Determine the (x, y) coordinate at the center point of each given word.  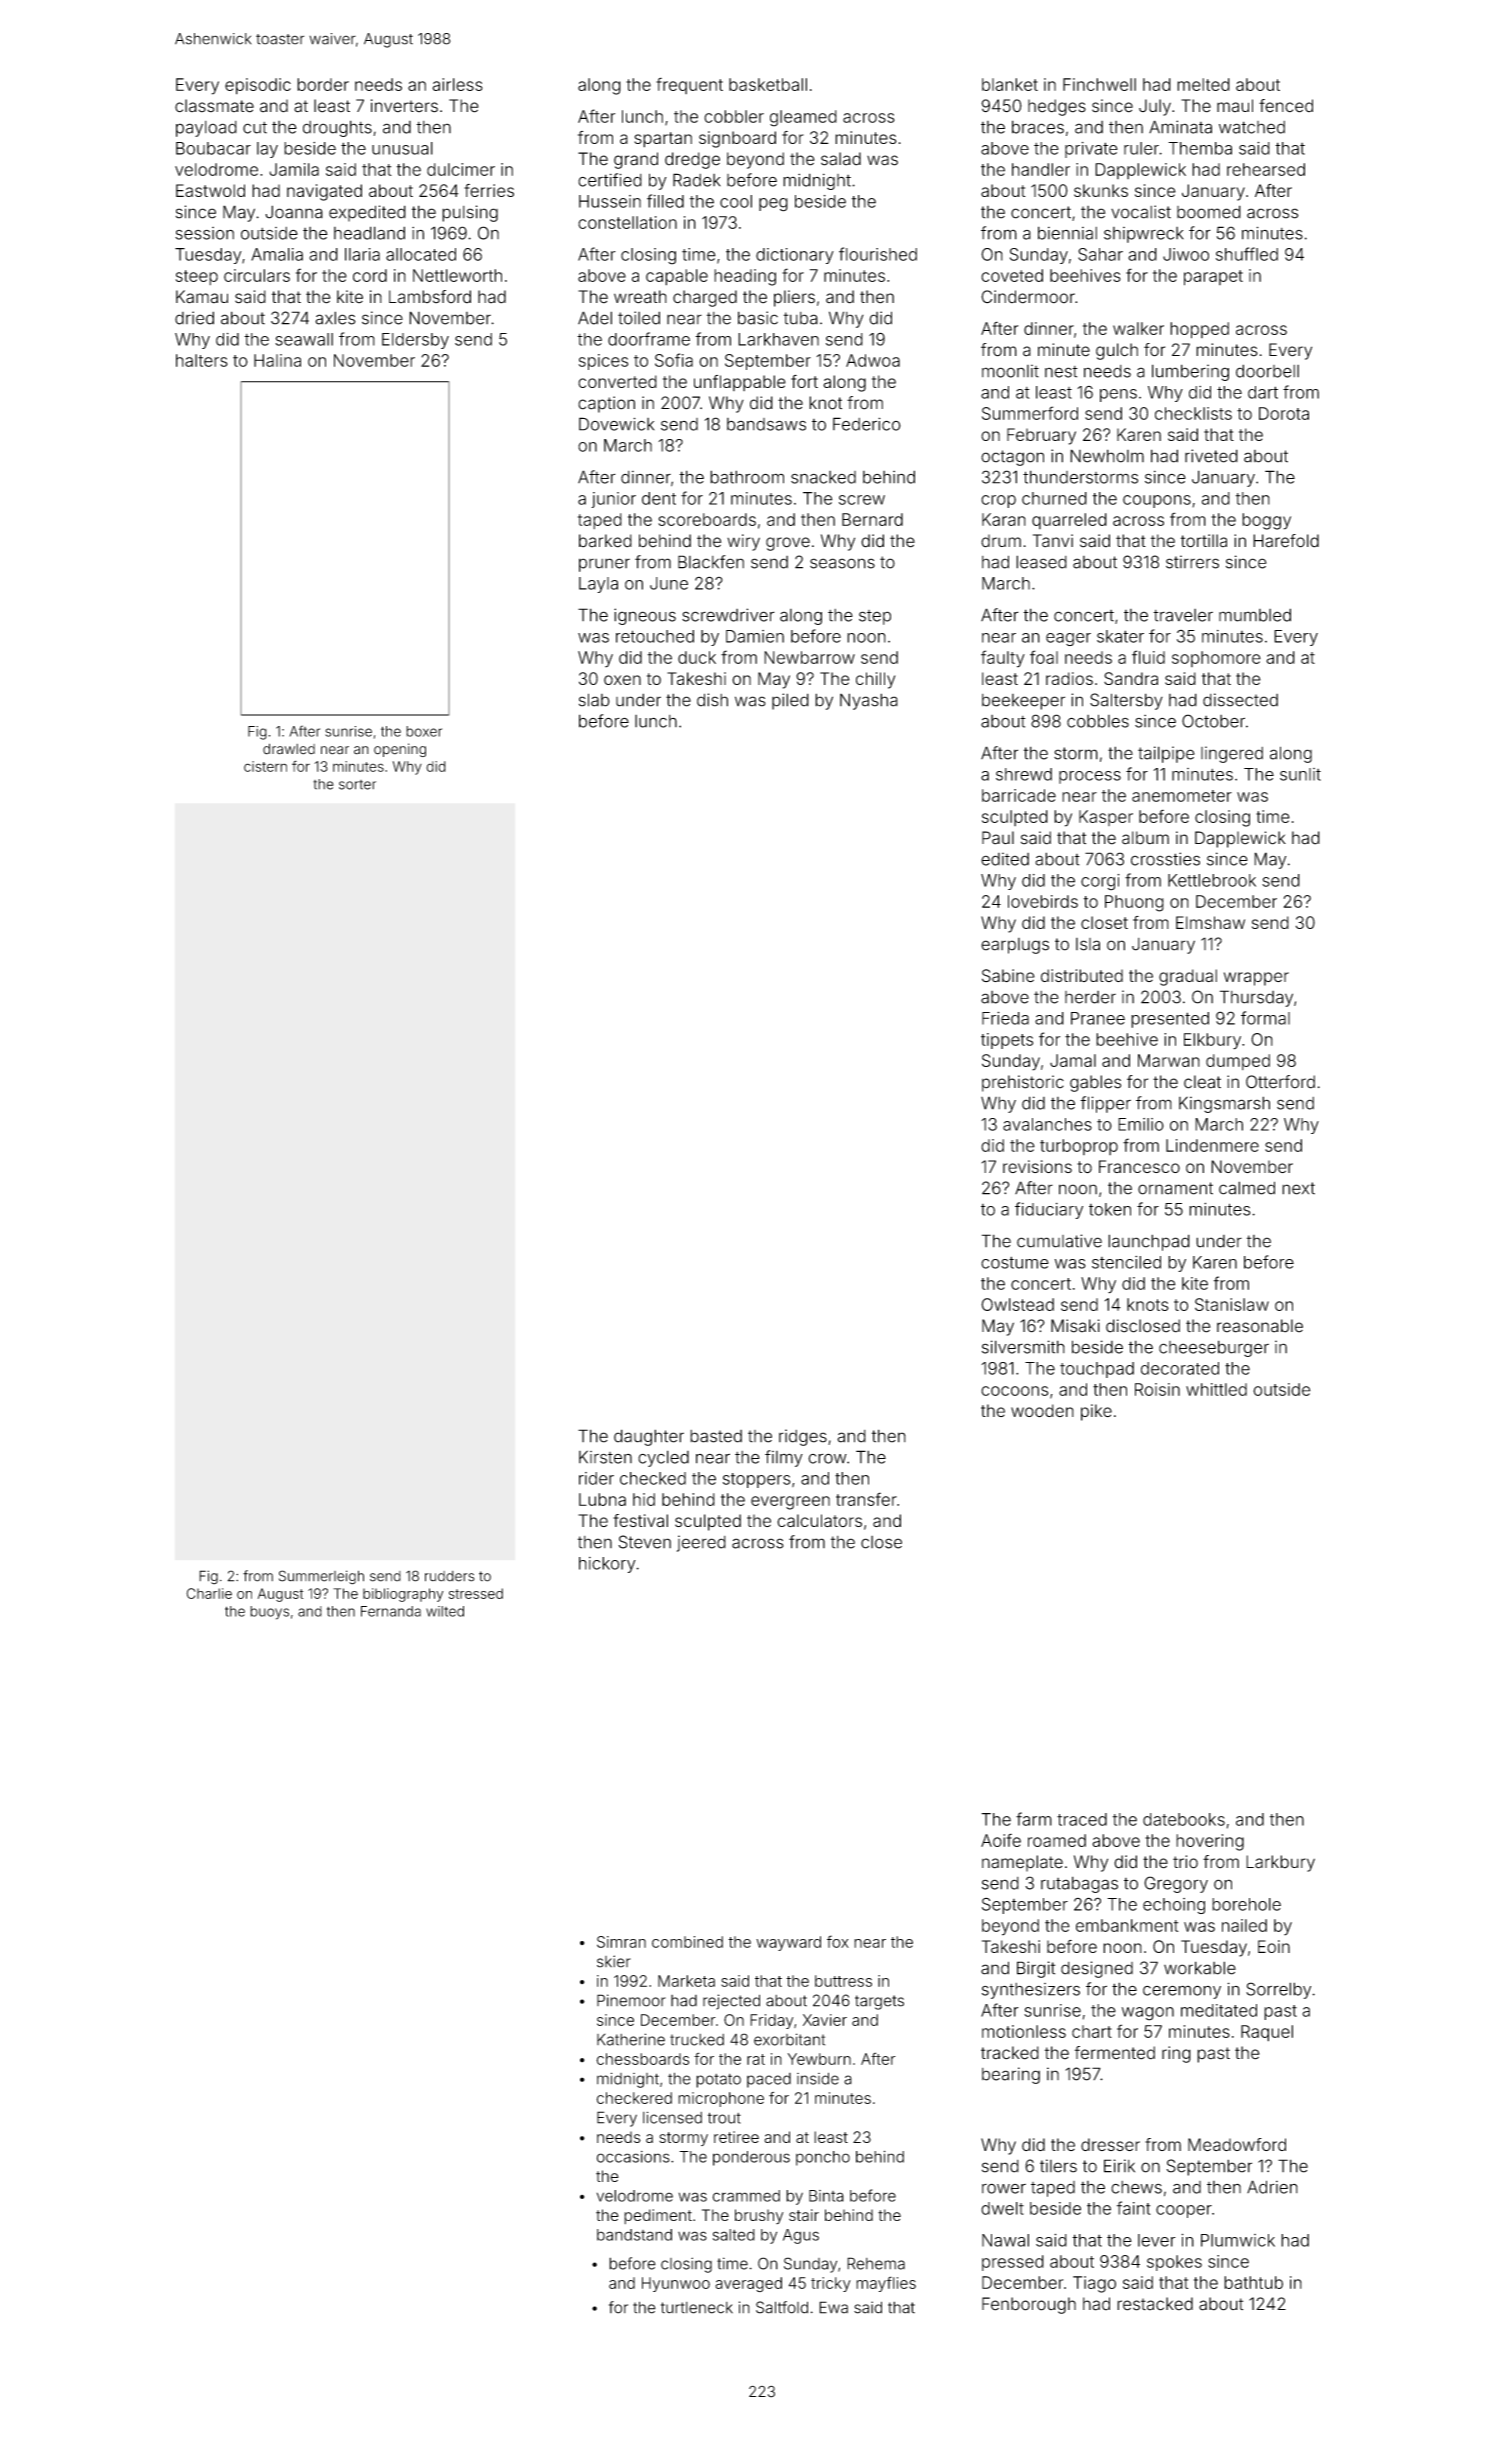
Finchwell (1099, 84)
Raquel (1267, 2033)
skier (614, 1961)
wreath (640, 297)
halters (202, 360)
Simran (621, 1942)
